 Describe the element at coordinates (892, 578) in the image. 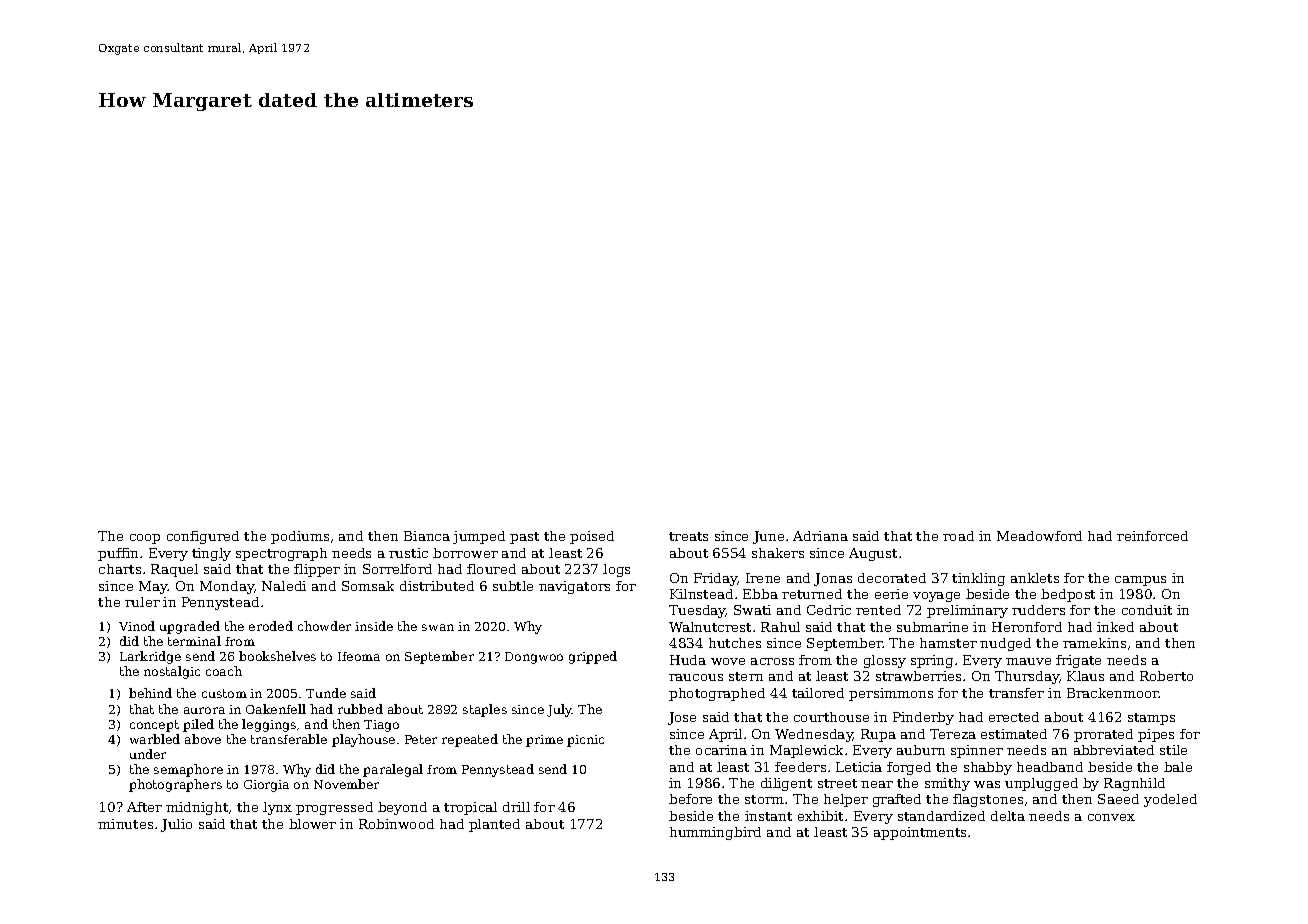

I see `decorated` at that location.
